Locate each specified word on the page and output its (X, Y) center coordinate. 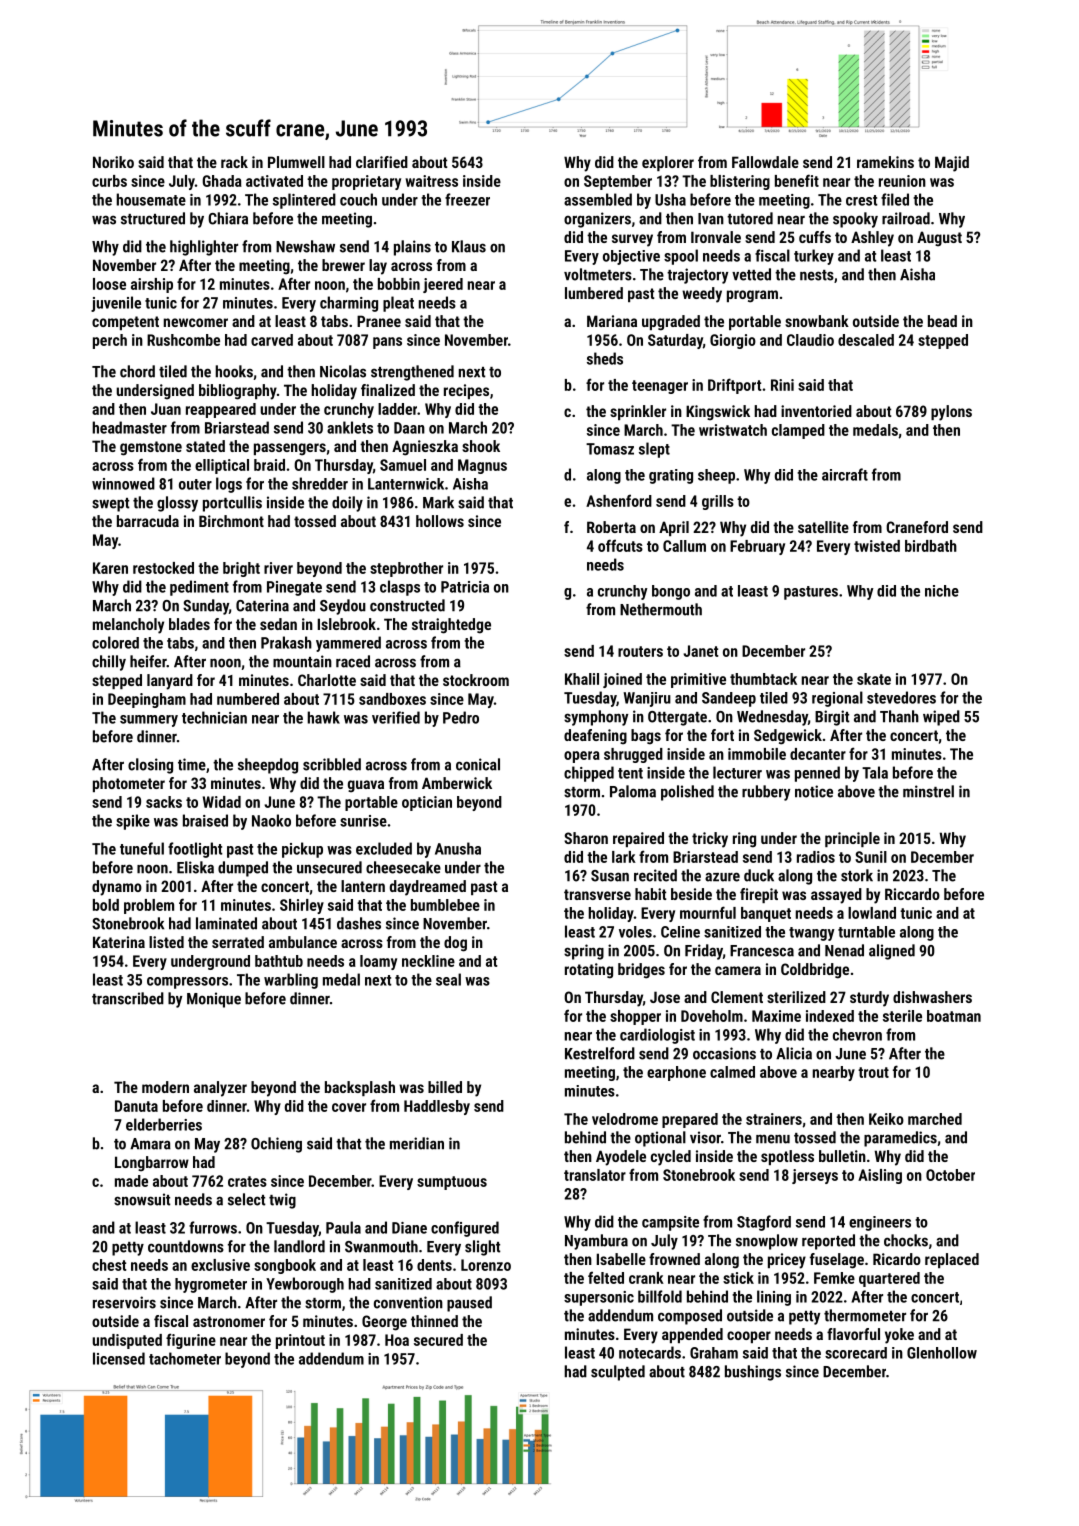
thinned (434, 1321)
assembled (598, 199)
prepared (690, 1120)
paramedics (900, 1139)
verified (396, 717)
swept (111, 505)
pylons (951, 413)
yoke (899, 1336)
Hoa (397, 1340)
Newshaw (305, 246)
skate (874, 679)
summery (149, 721)
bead (942, 321)
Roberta (611, 527)
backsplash (360, 1088)
